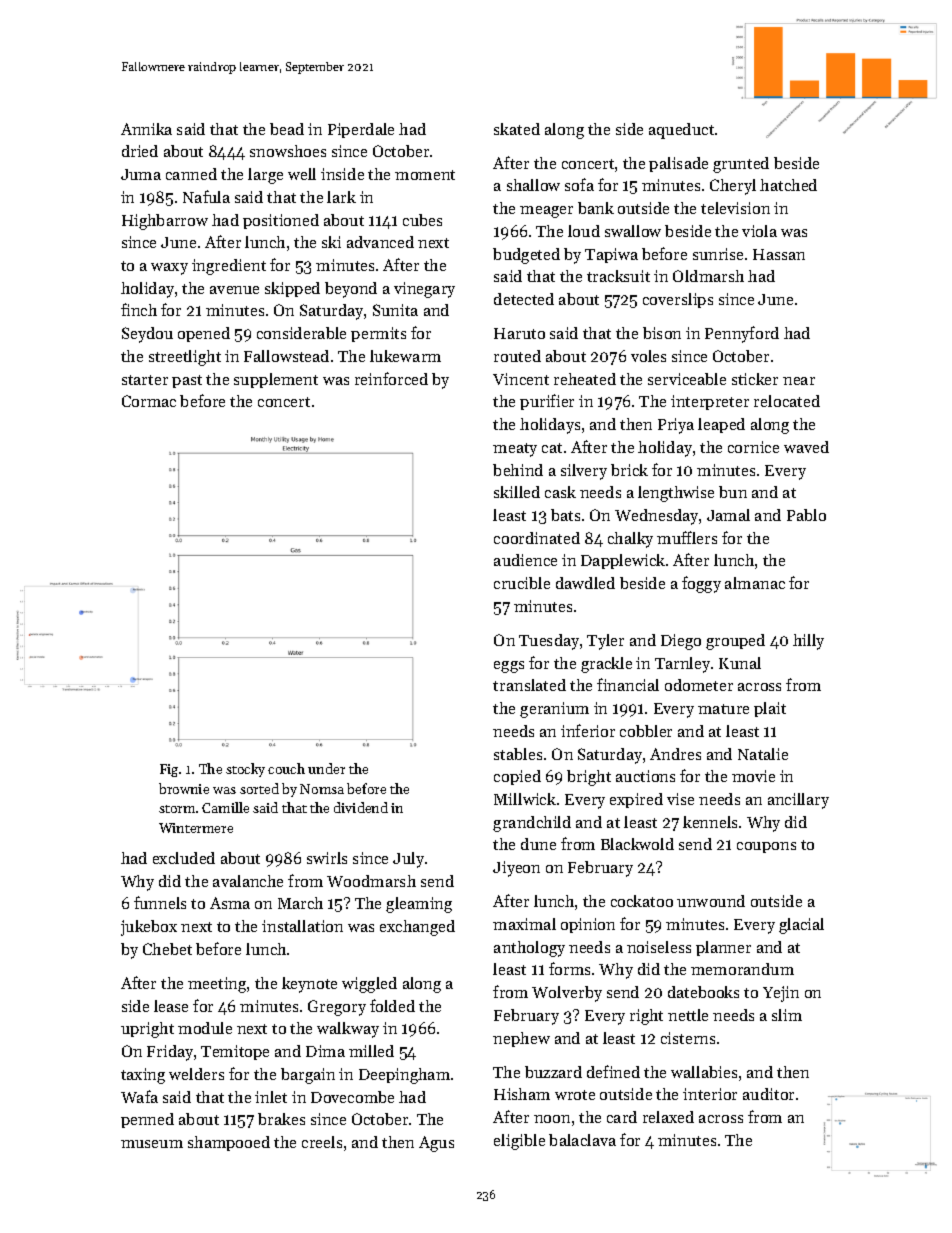  What do you see at coordinates (171, 1006) in the screenshot?
I see `lease` at bounding box center [171, 1006].
